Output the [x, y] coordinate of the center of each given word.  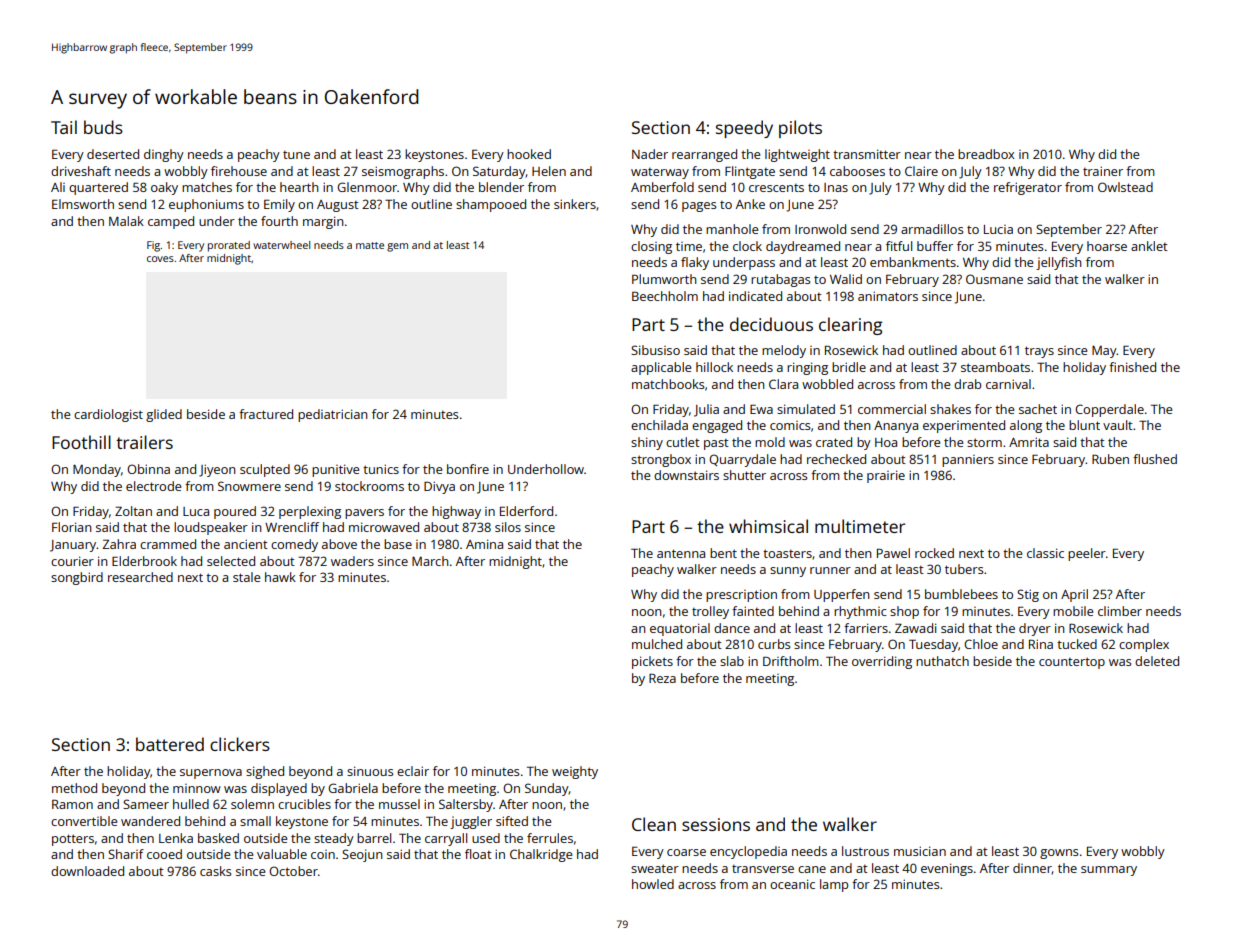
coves [160, 259]
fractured [266, 414]
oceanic [792, 884]
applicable [661, 368]
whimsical [768, 526]
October [293, 871]
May [1104, 352]
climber [1120, 611]
